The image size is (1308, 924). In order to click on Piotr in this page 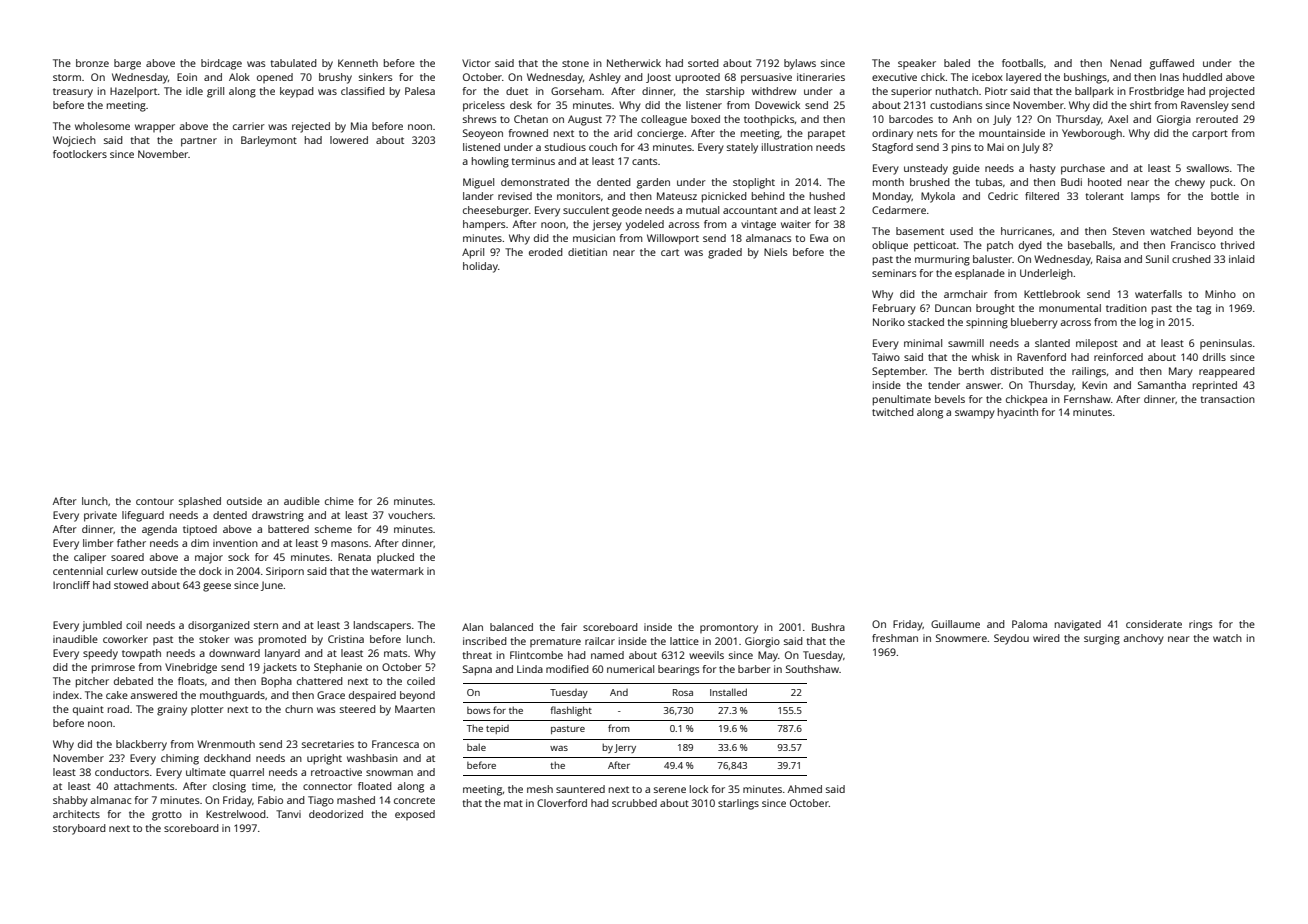, I will do `click(996, 91)`.
